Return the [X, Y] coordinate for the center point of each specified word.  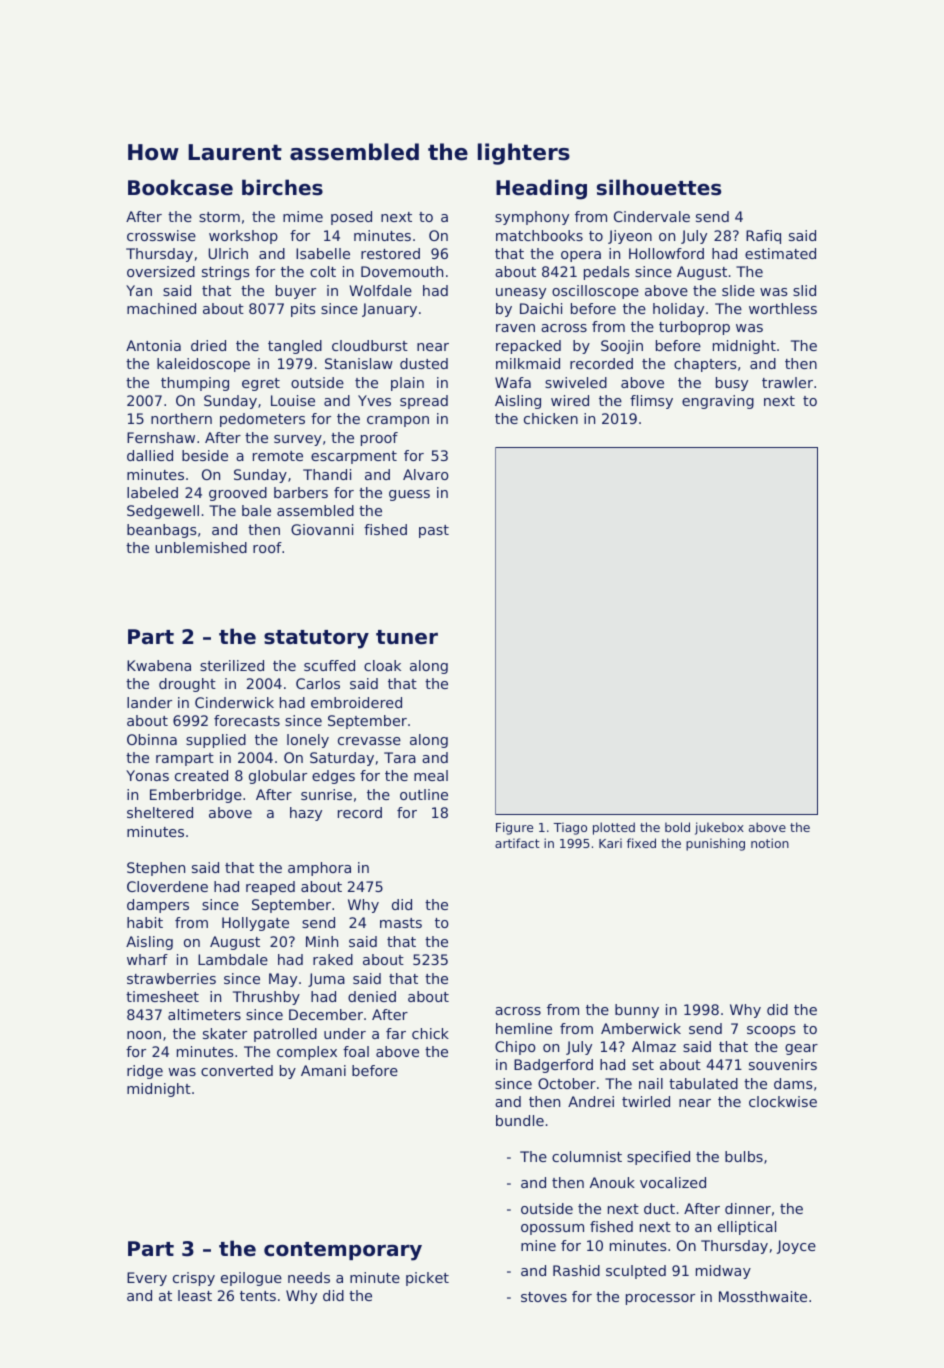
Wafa [513, 382]
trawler [787, 382]
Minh [322, 941]
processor [660, 1299]
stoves [544, 1297]
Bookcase [180, 187]
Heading [541, 189]
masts [401, 923]
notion [770, 843]
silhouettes [659, 187]
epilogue [251, 1279]
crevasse [369, 741]
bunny [637, 1011]
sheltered [160, 812]
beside [205, 455]
